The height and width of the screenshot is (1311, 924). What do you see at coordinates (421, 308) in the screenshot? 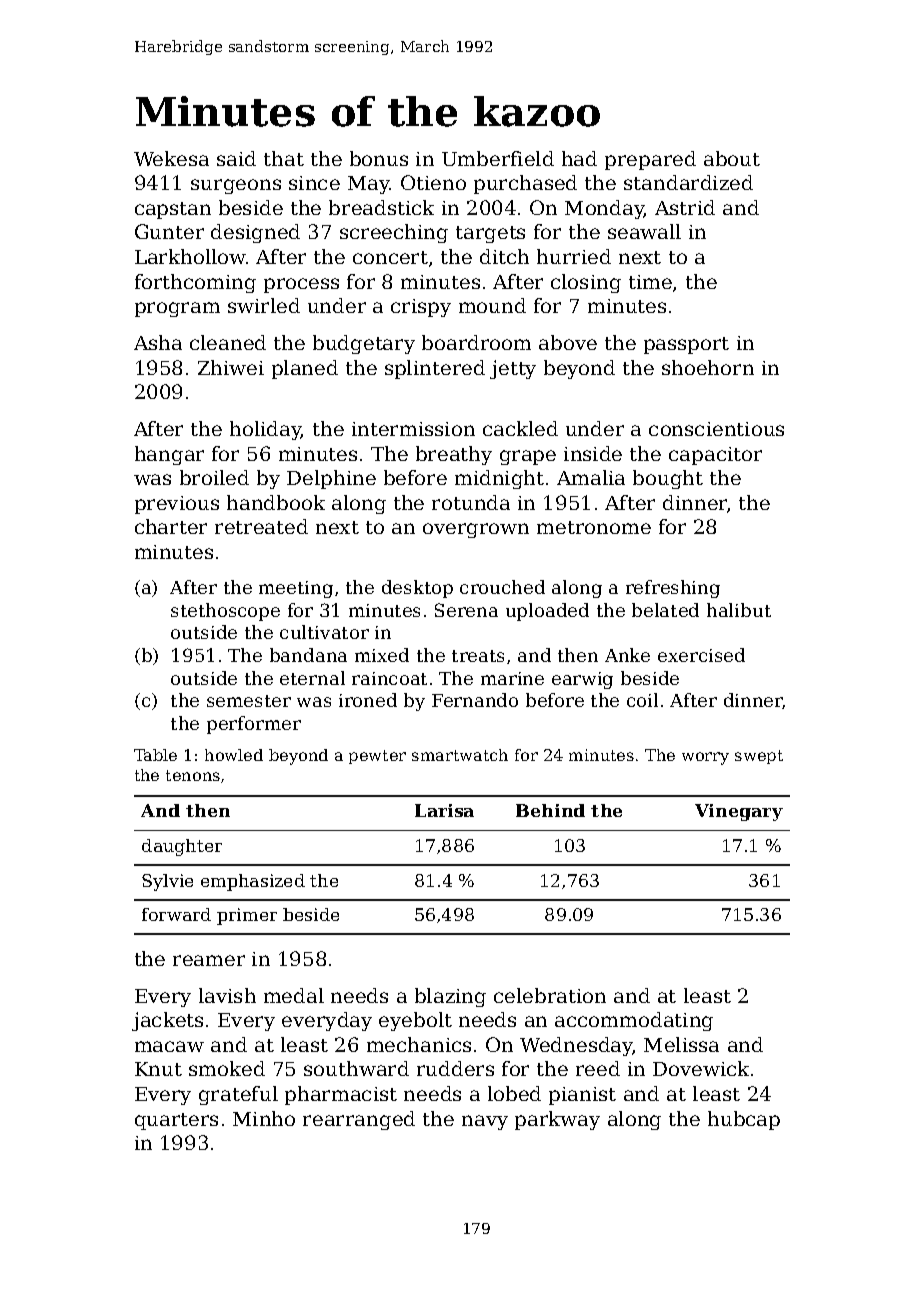
I see `crispy` at bounding box center [421, 308].
